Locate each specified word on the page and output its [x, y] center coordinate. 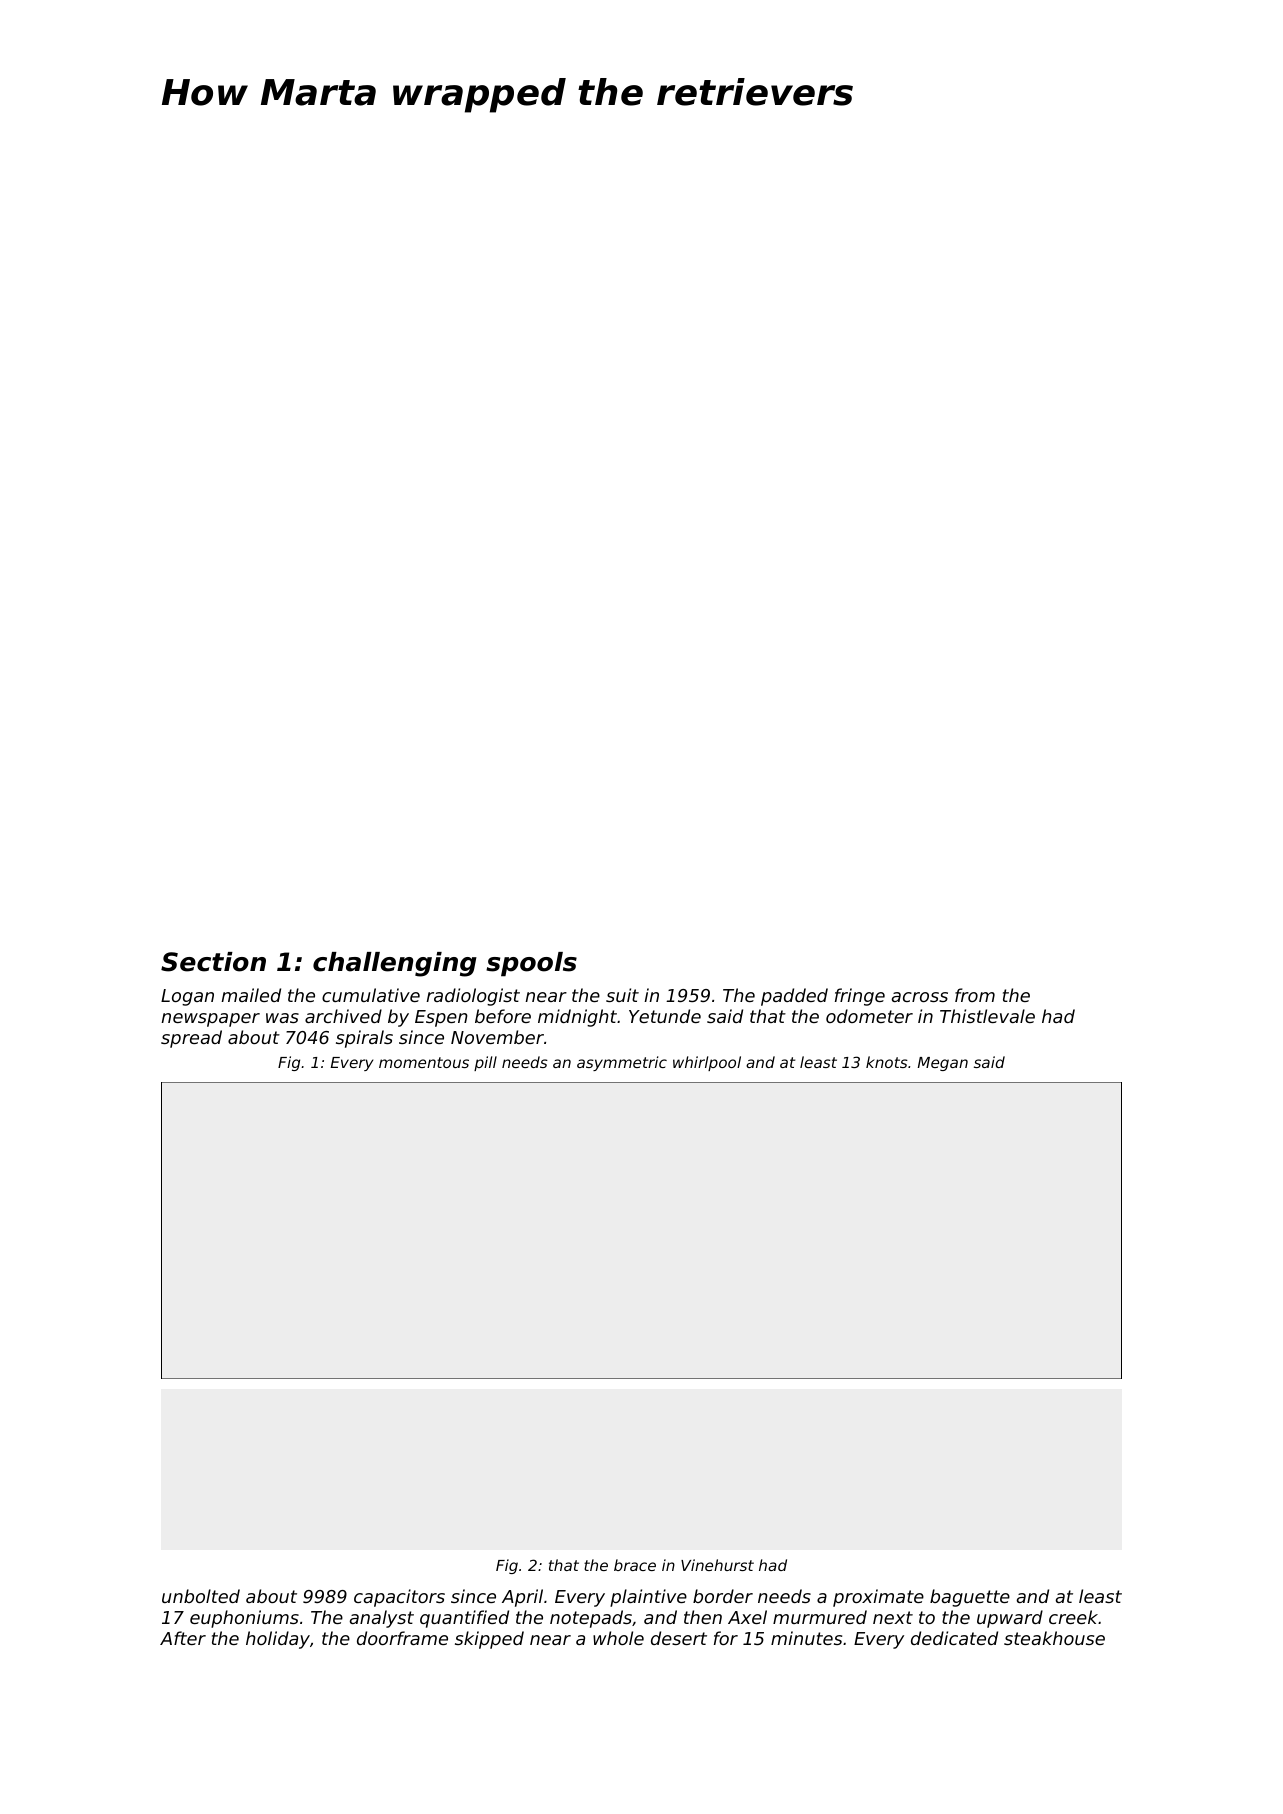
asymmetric [622, 1063]
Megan [943, 1064]
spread [191, 1039]
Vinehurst [717, 1565]
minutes [806, 1638]
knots [887, 1062]
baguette [970, 1598]
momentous [424, 1062]
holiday [278, 1640]
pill [485, 1063]
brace [635, 1565]
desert [679, 1638]
